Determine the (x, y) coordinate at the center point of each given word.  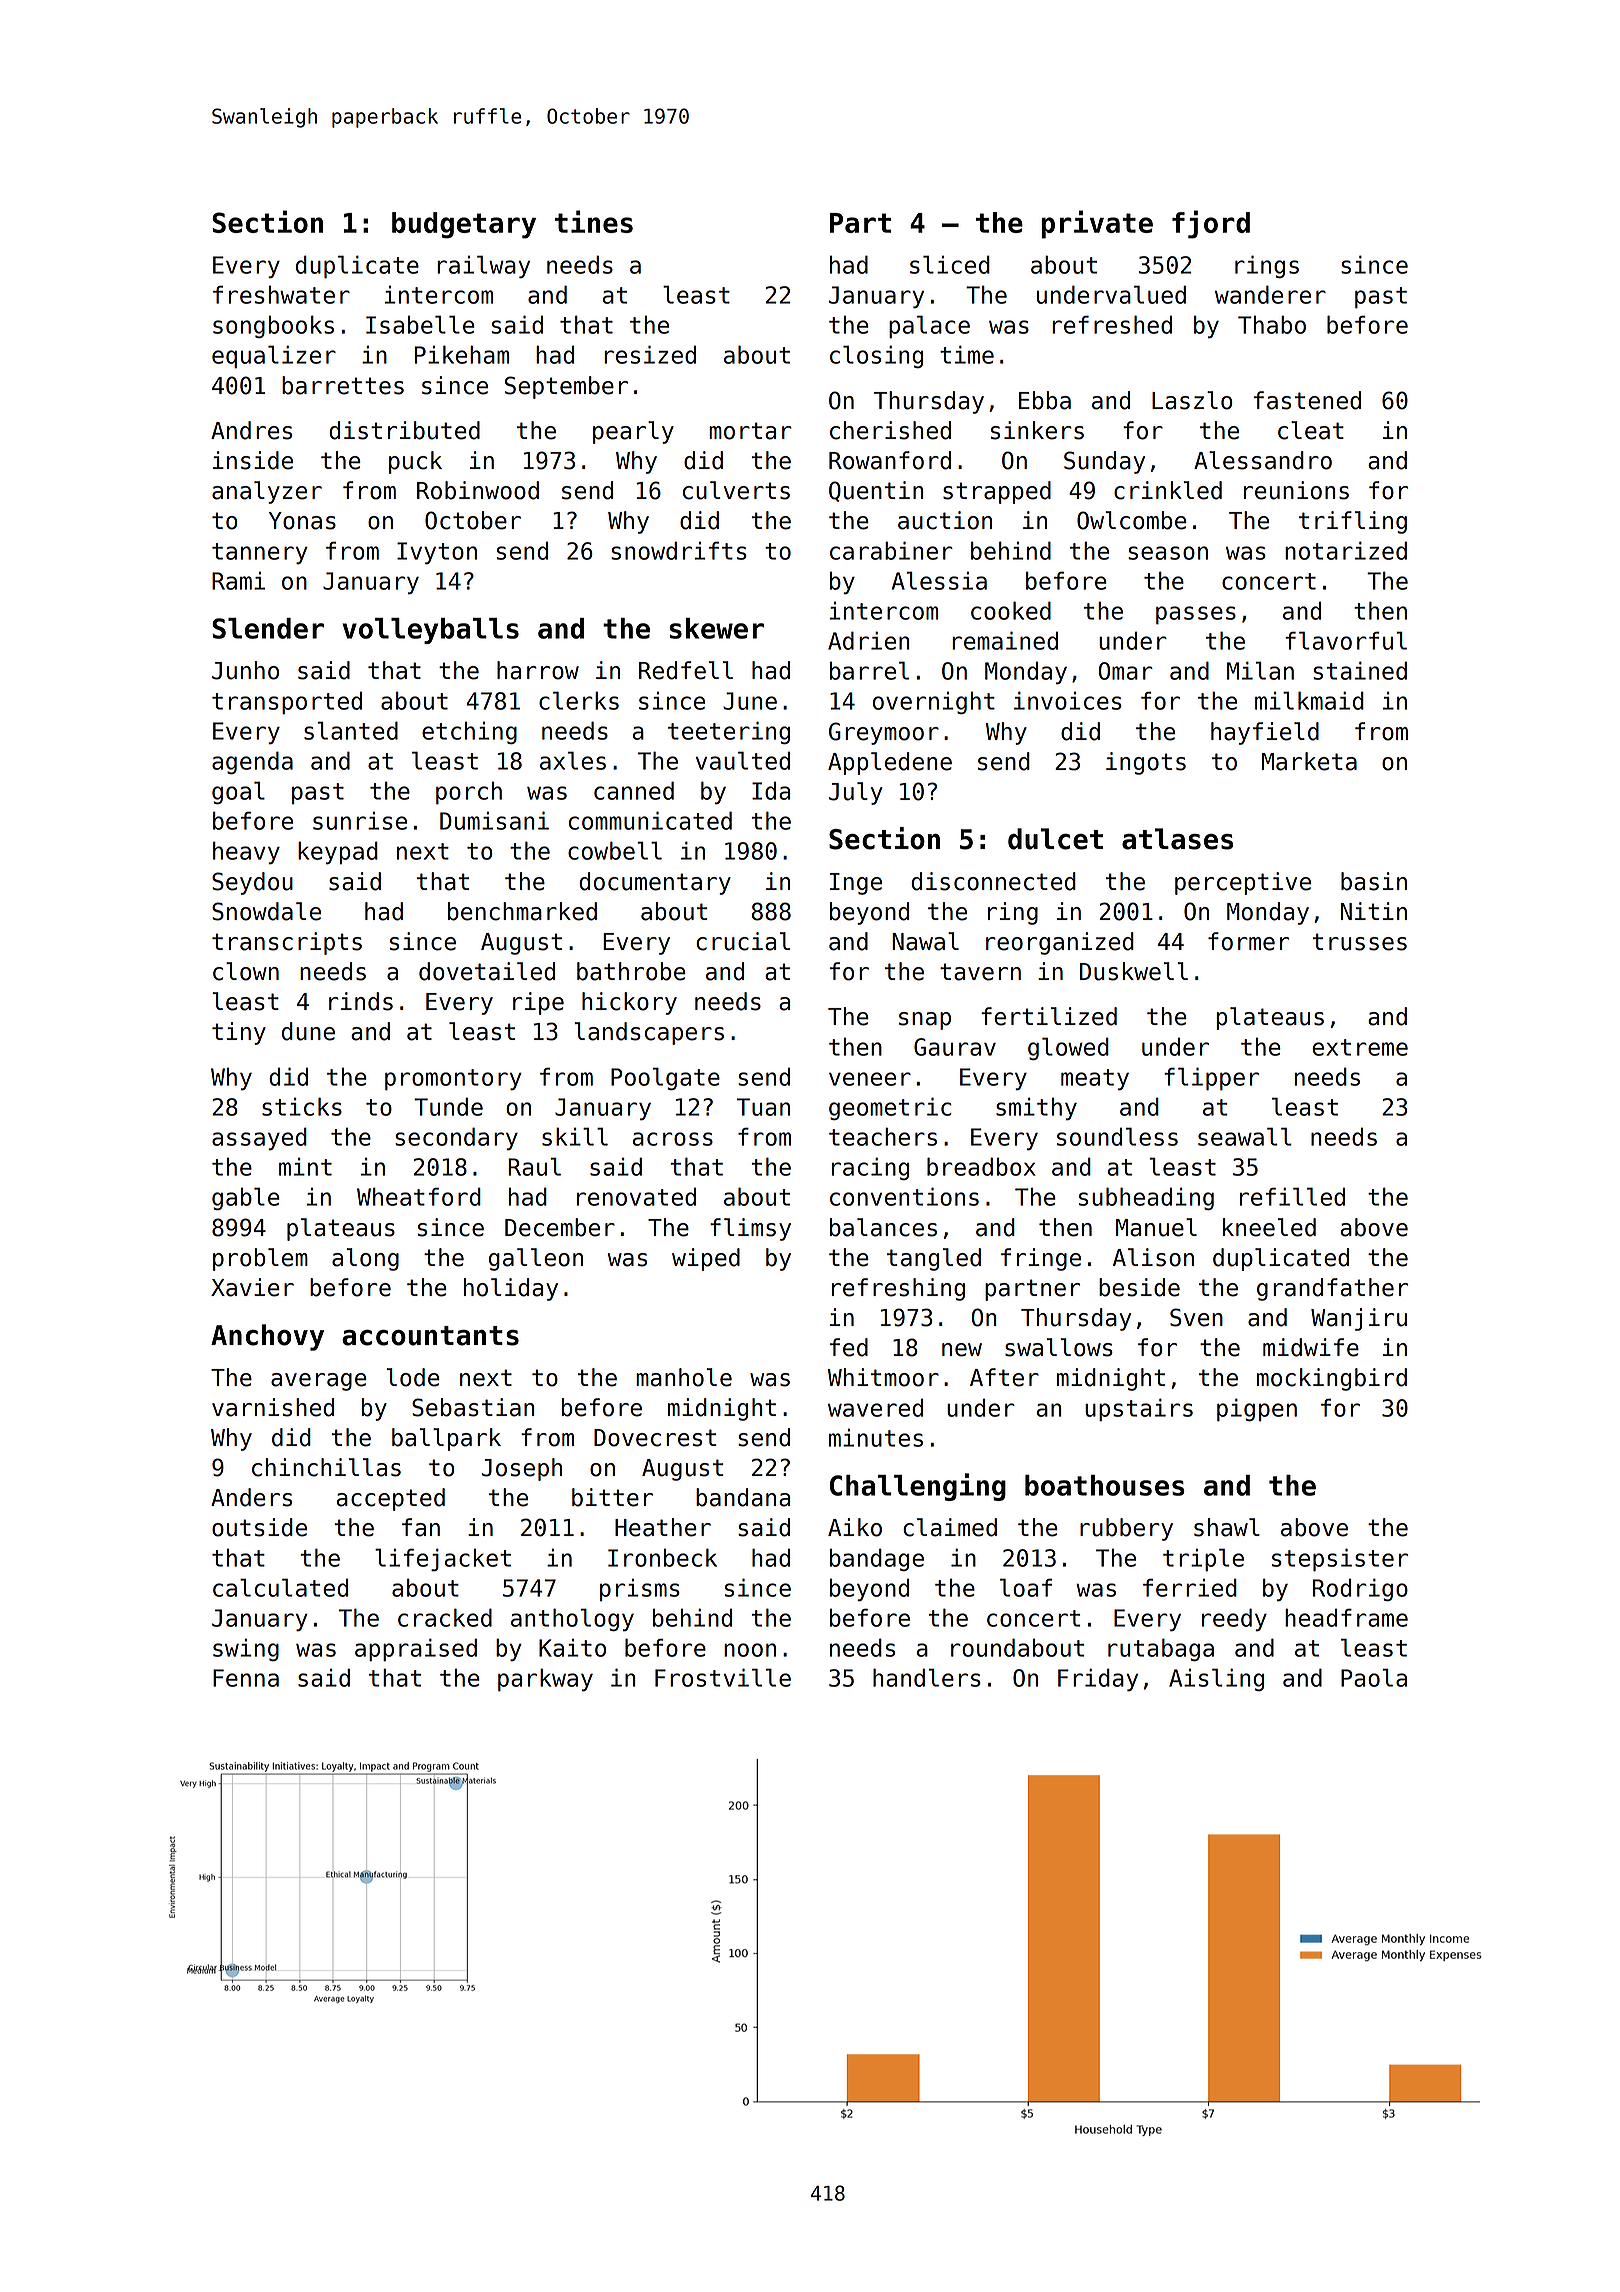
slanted (351, 730)
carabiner (891, 550)
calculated (280, 1587)
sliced (950, 264)
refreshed (1112, 324)
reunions (1296, 490)
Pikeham (462, 354)
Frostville (723, 1677)
